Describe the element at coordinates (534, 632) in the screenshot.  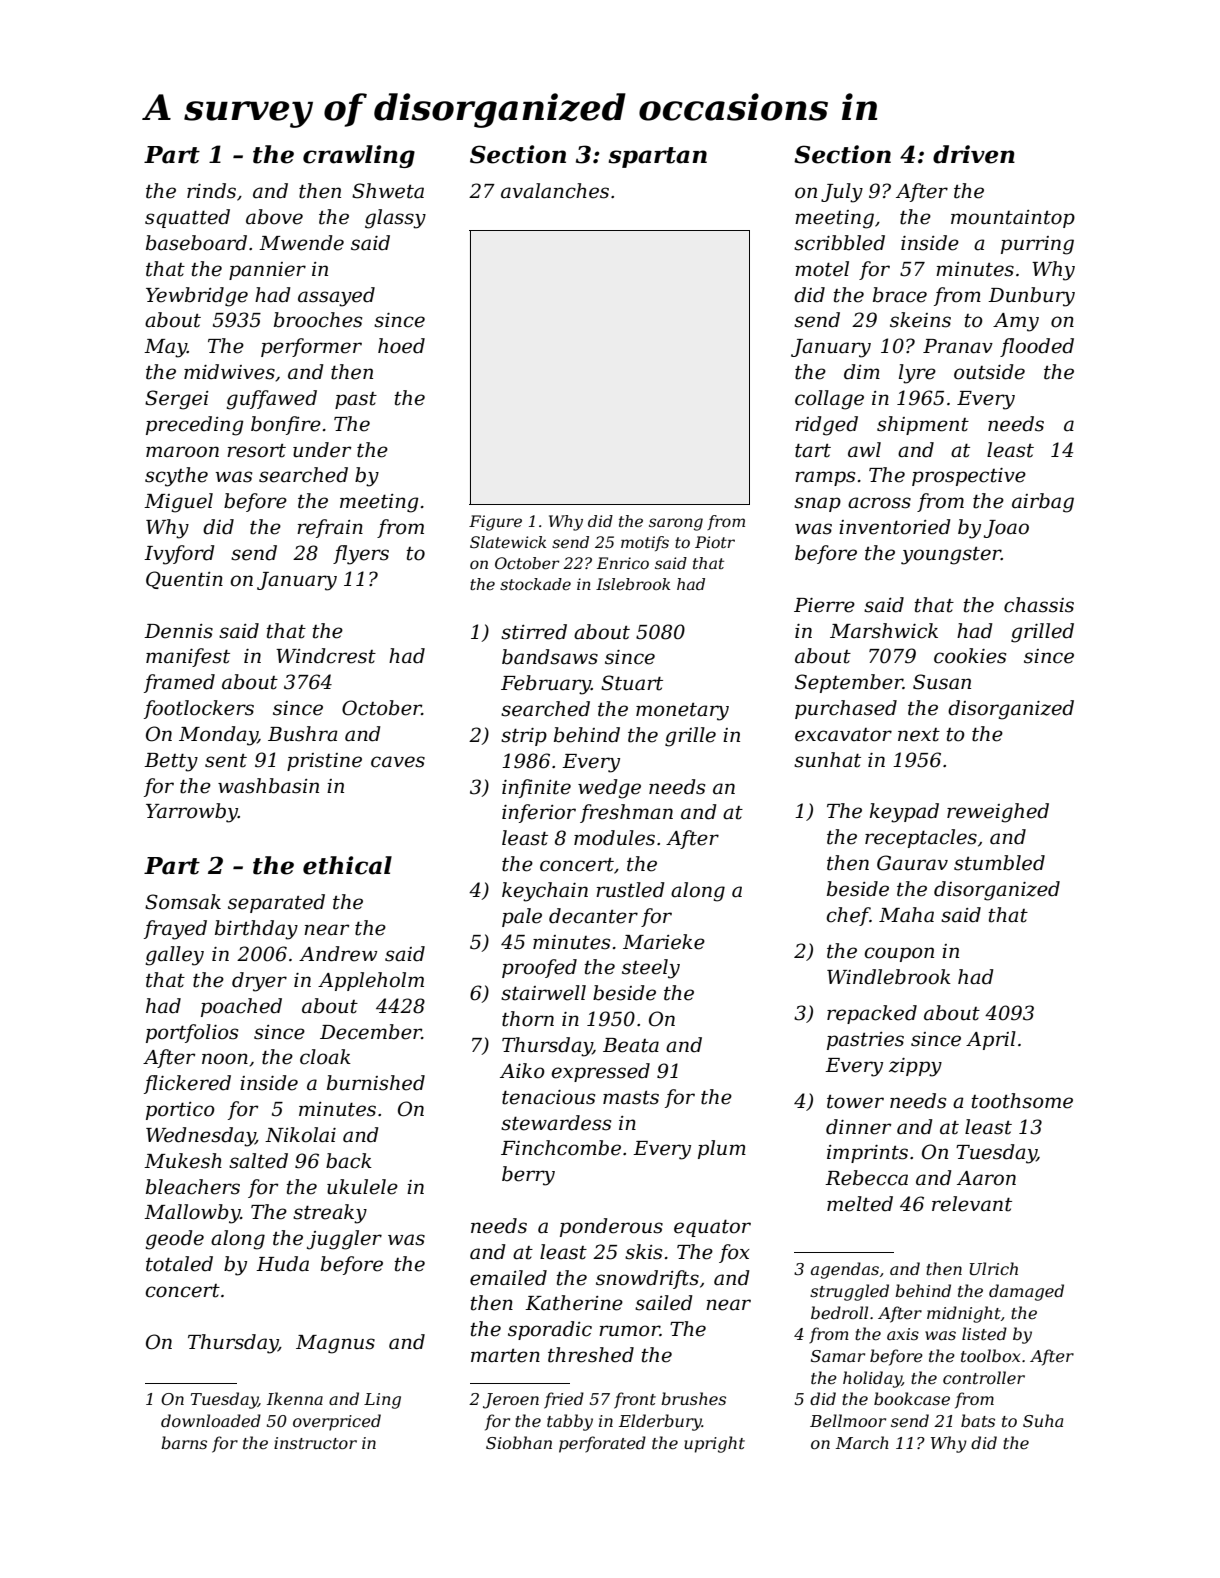
I see `stirred` at that location.
